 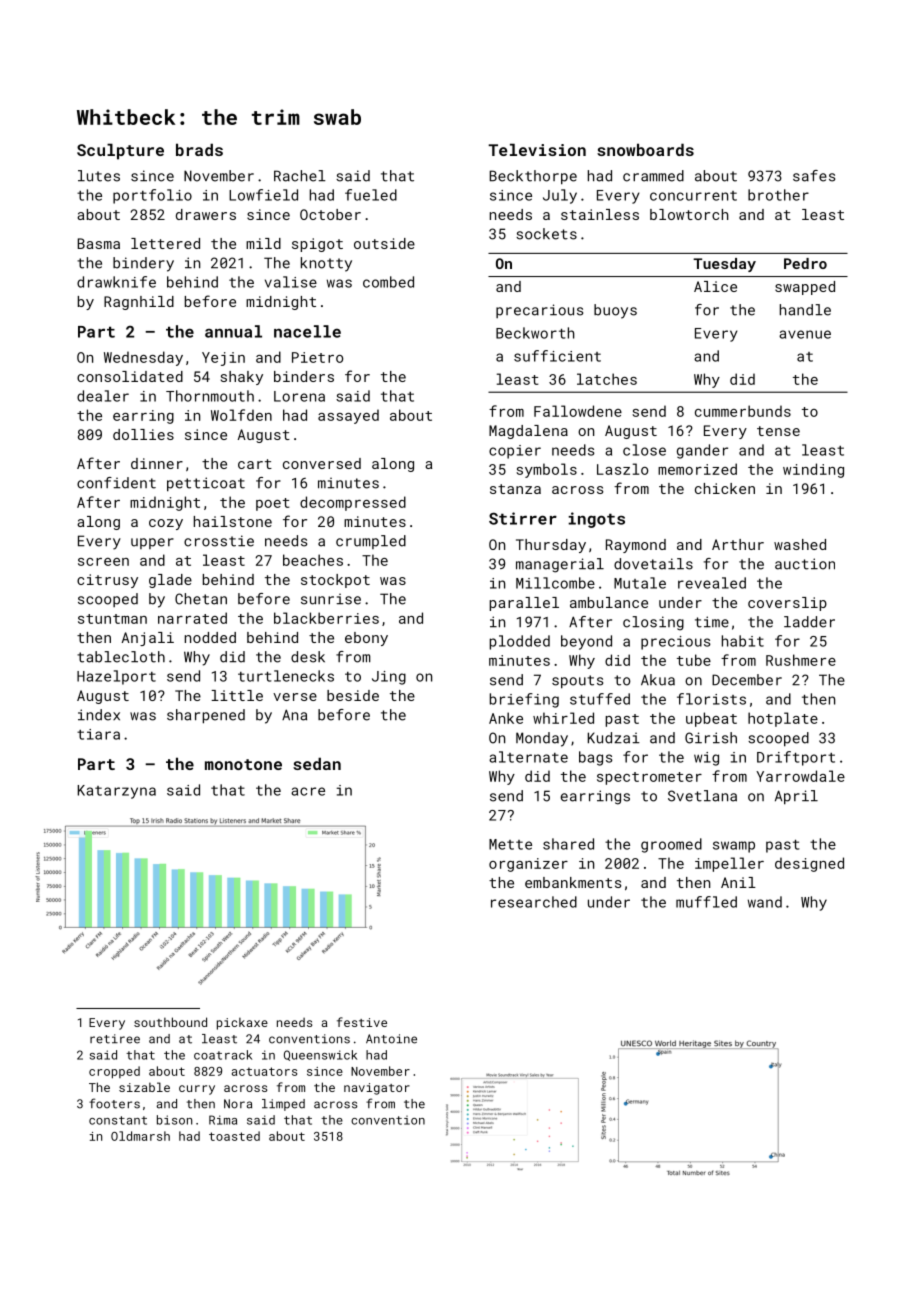 What do you see at coordinates (515, 489) in the screenshot?
I see `stanza` at bounding box center [515, 489].
